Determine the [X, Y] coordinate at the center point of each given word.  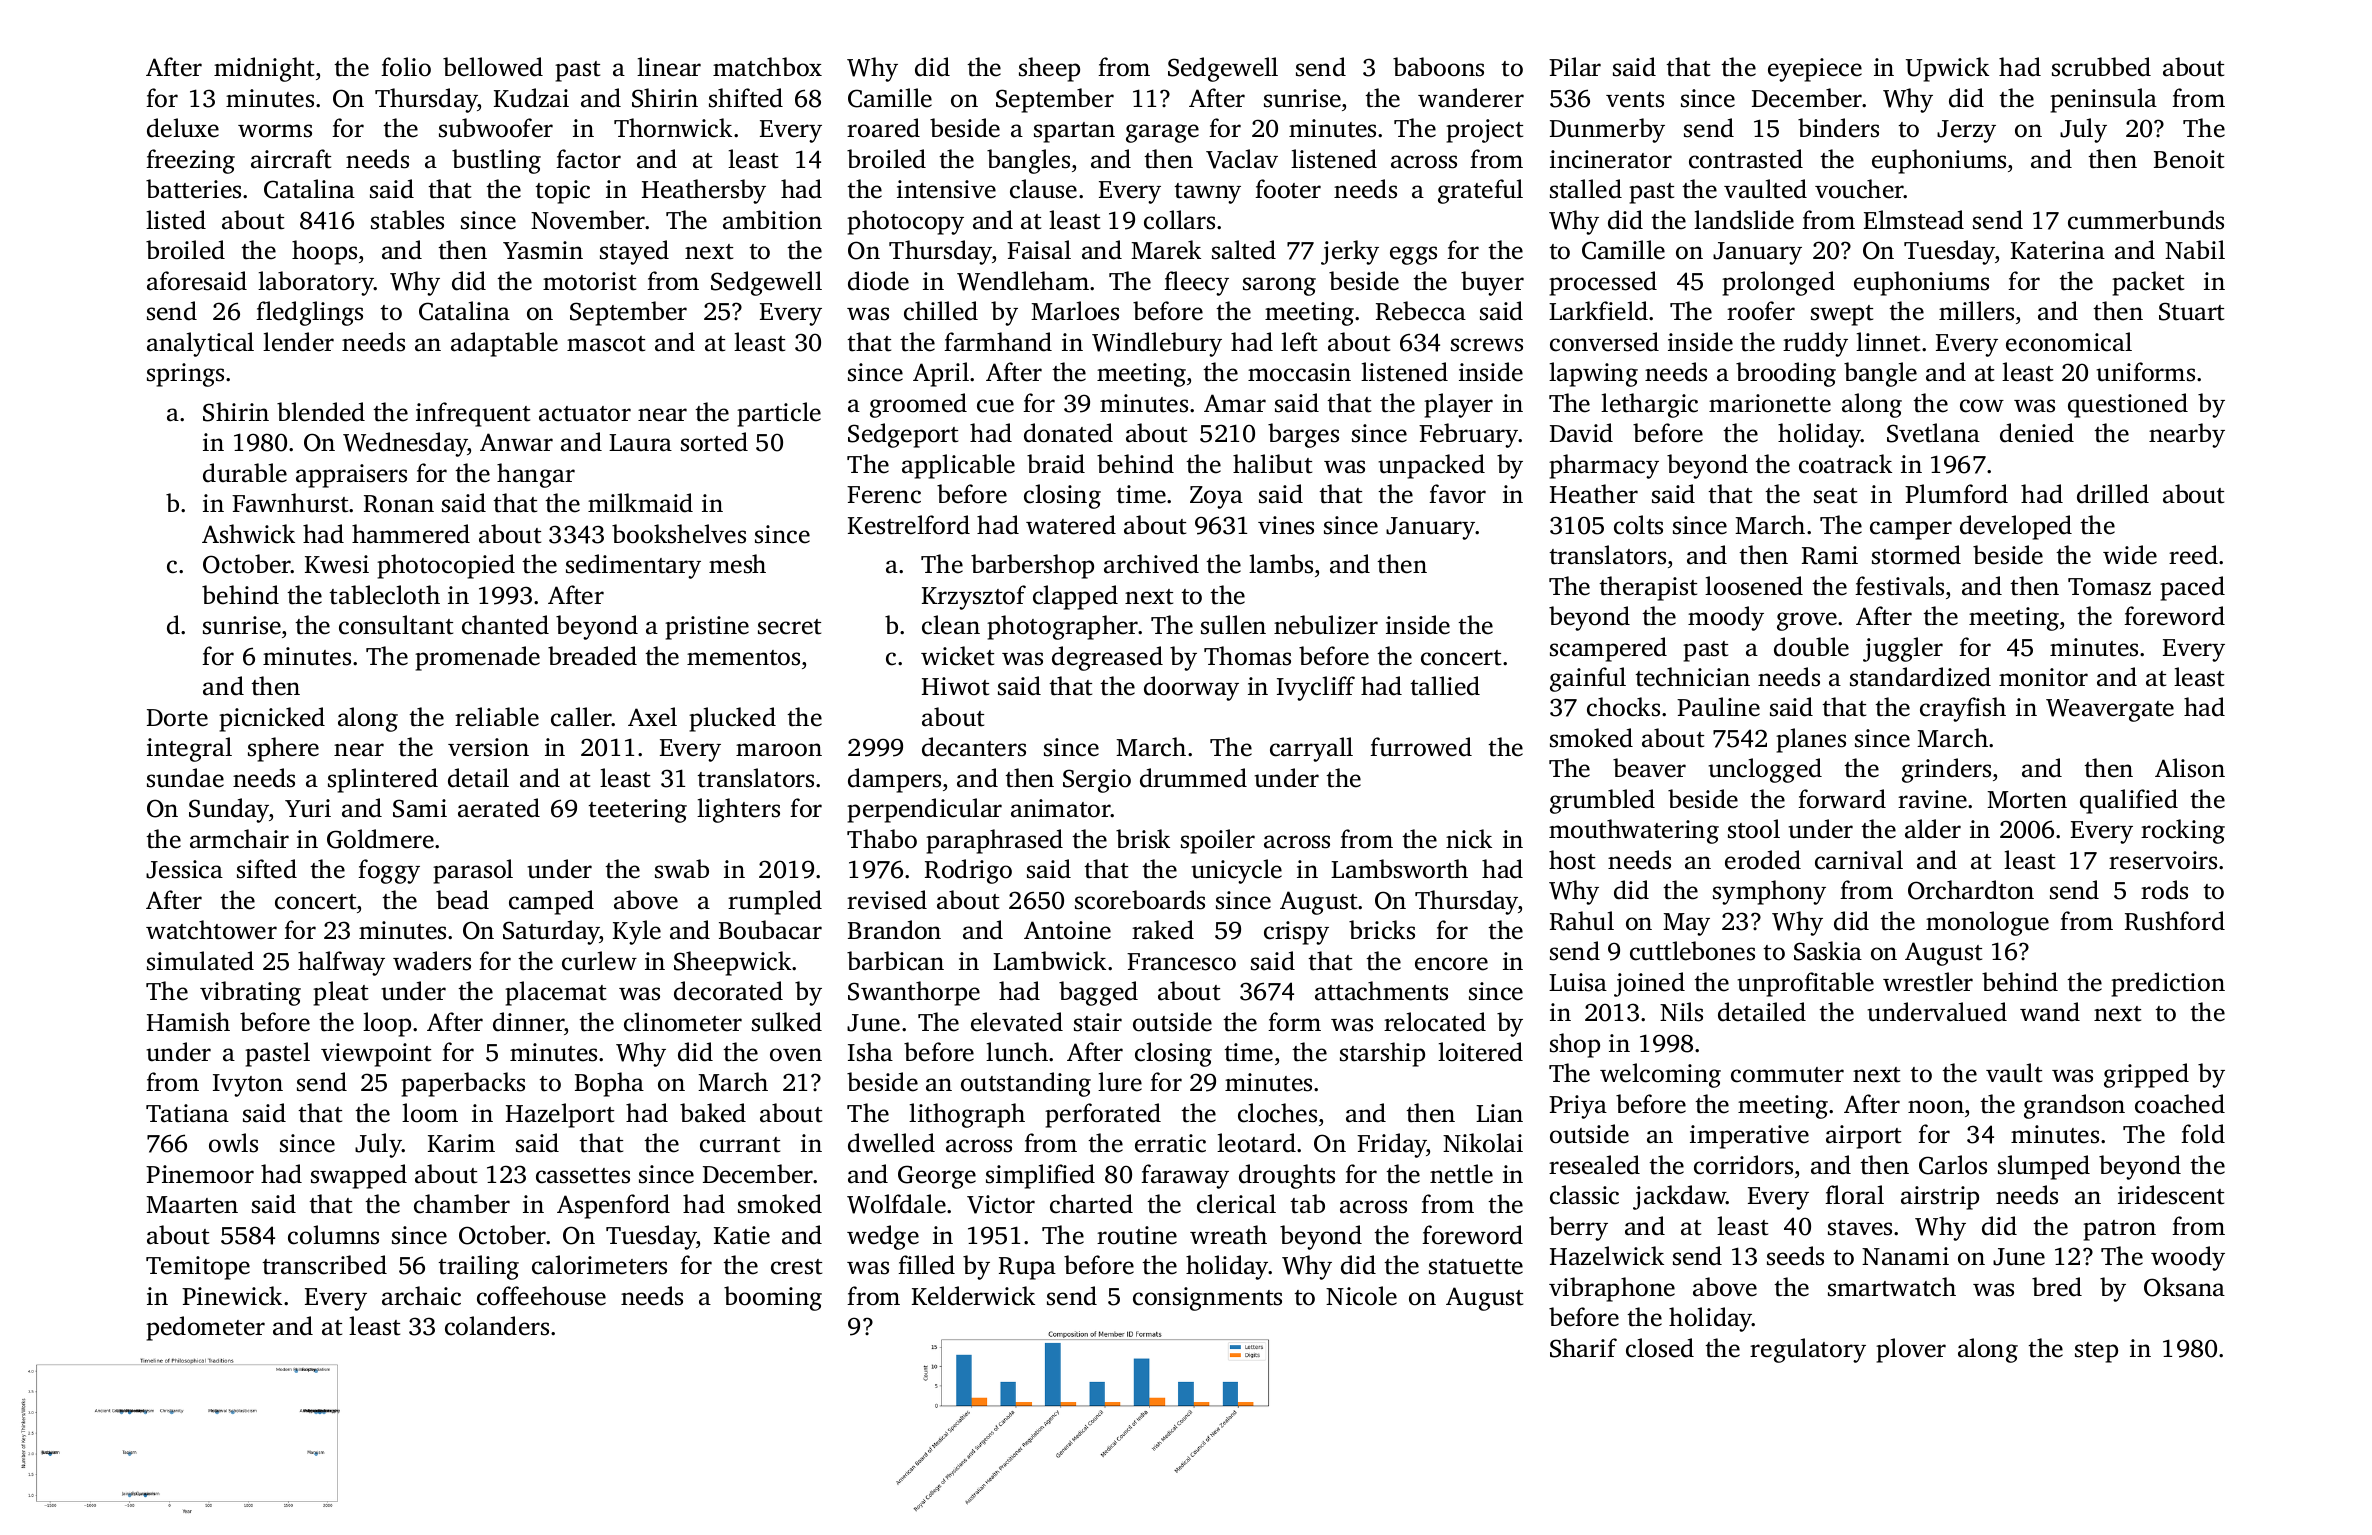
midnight [264, 69]
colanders [497, 1326]
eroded [1763, 860]
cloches [1277, 1113]
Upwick [1947, 69]
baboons [1438, 67]
